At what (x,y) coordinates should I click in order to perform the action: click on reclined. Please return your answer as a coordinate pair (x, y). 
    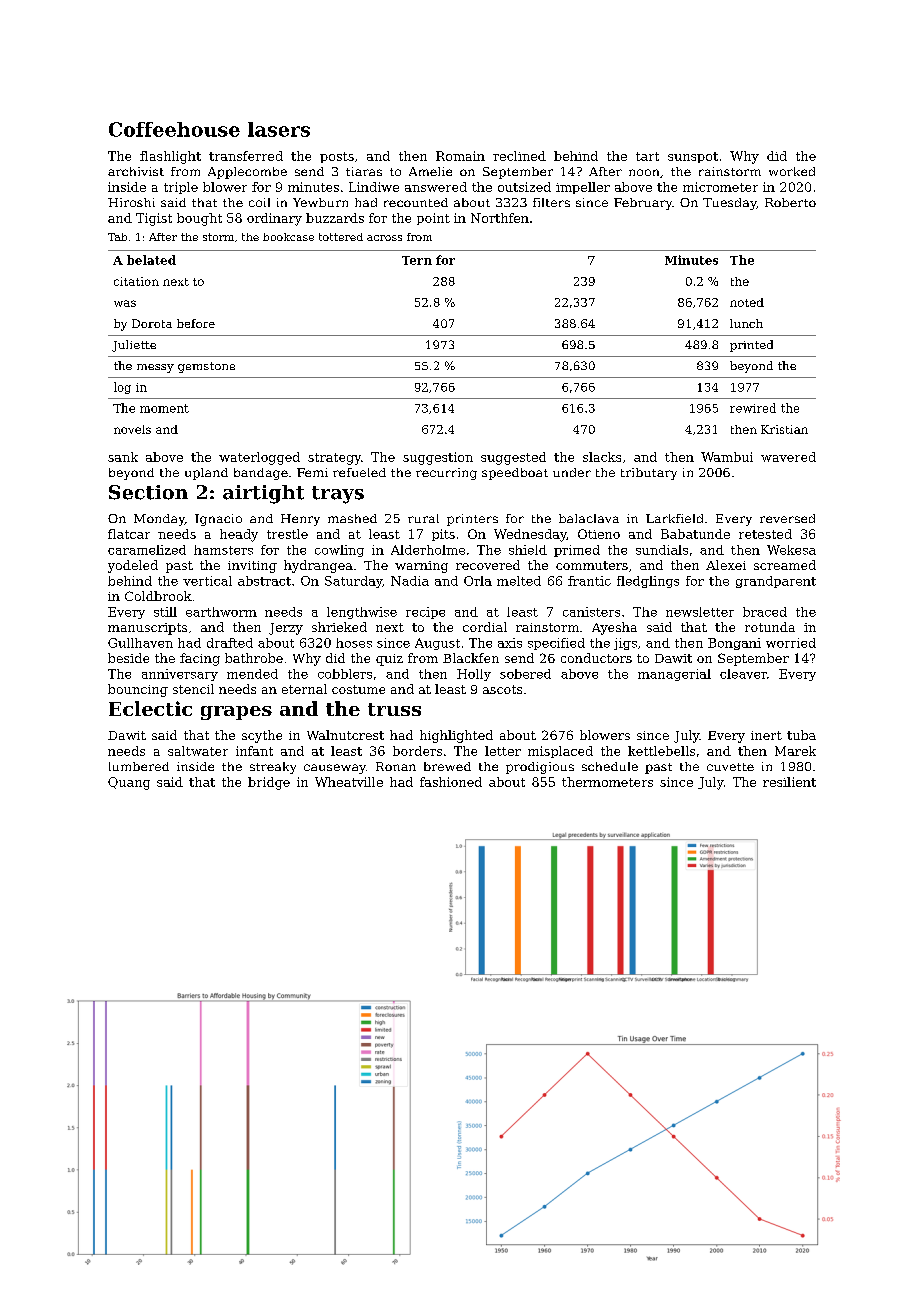
    Looking at the image, I should click on (519, 156).
